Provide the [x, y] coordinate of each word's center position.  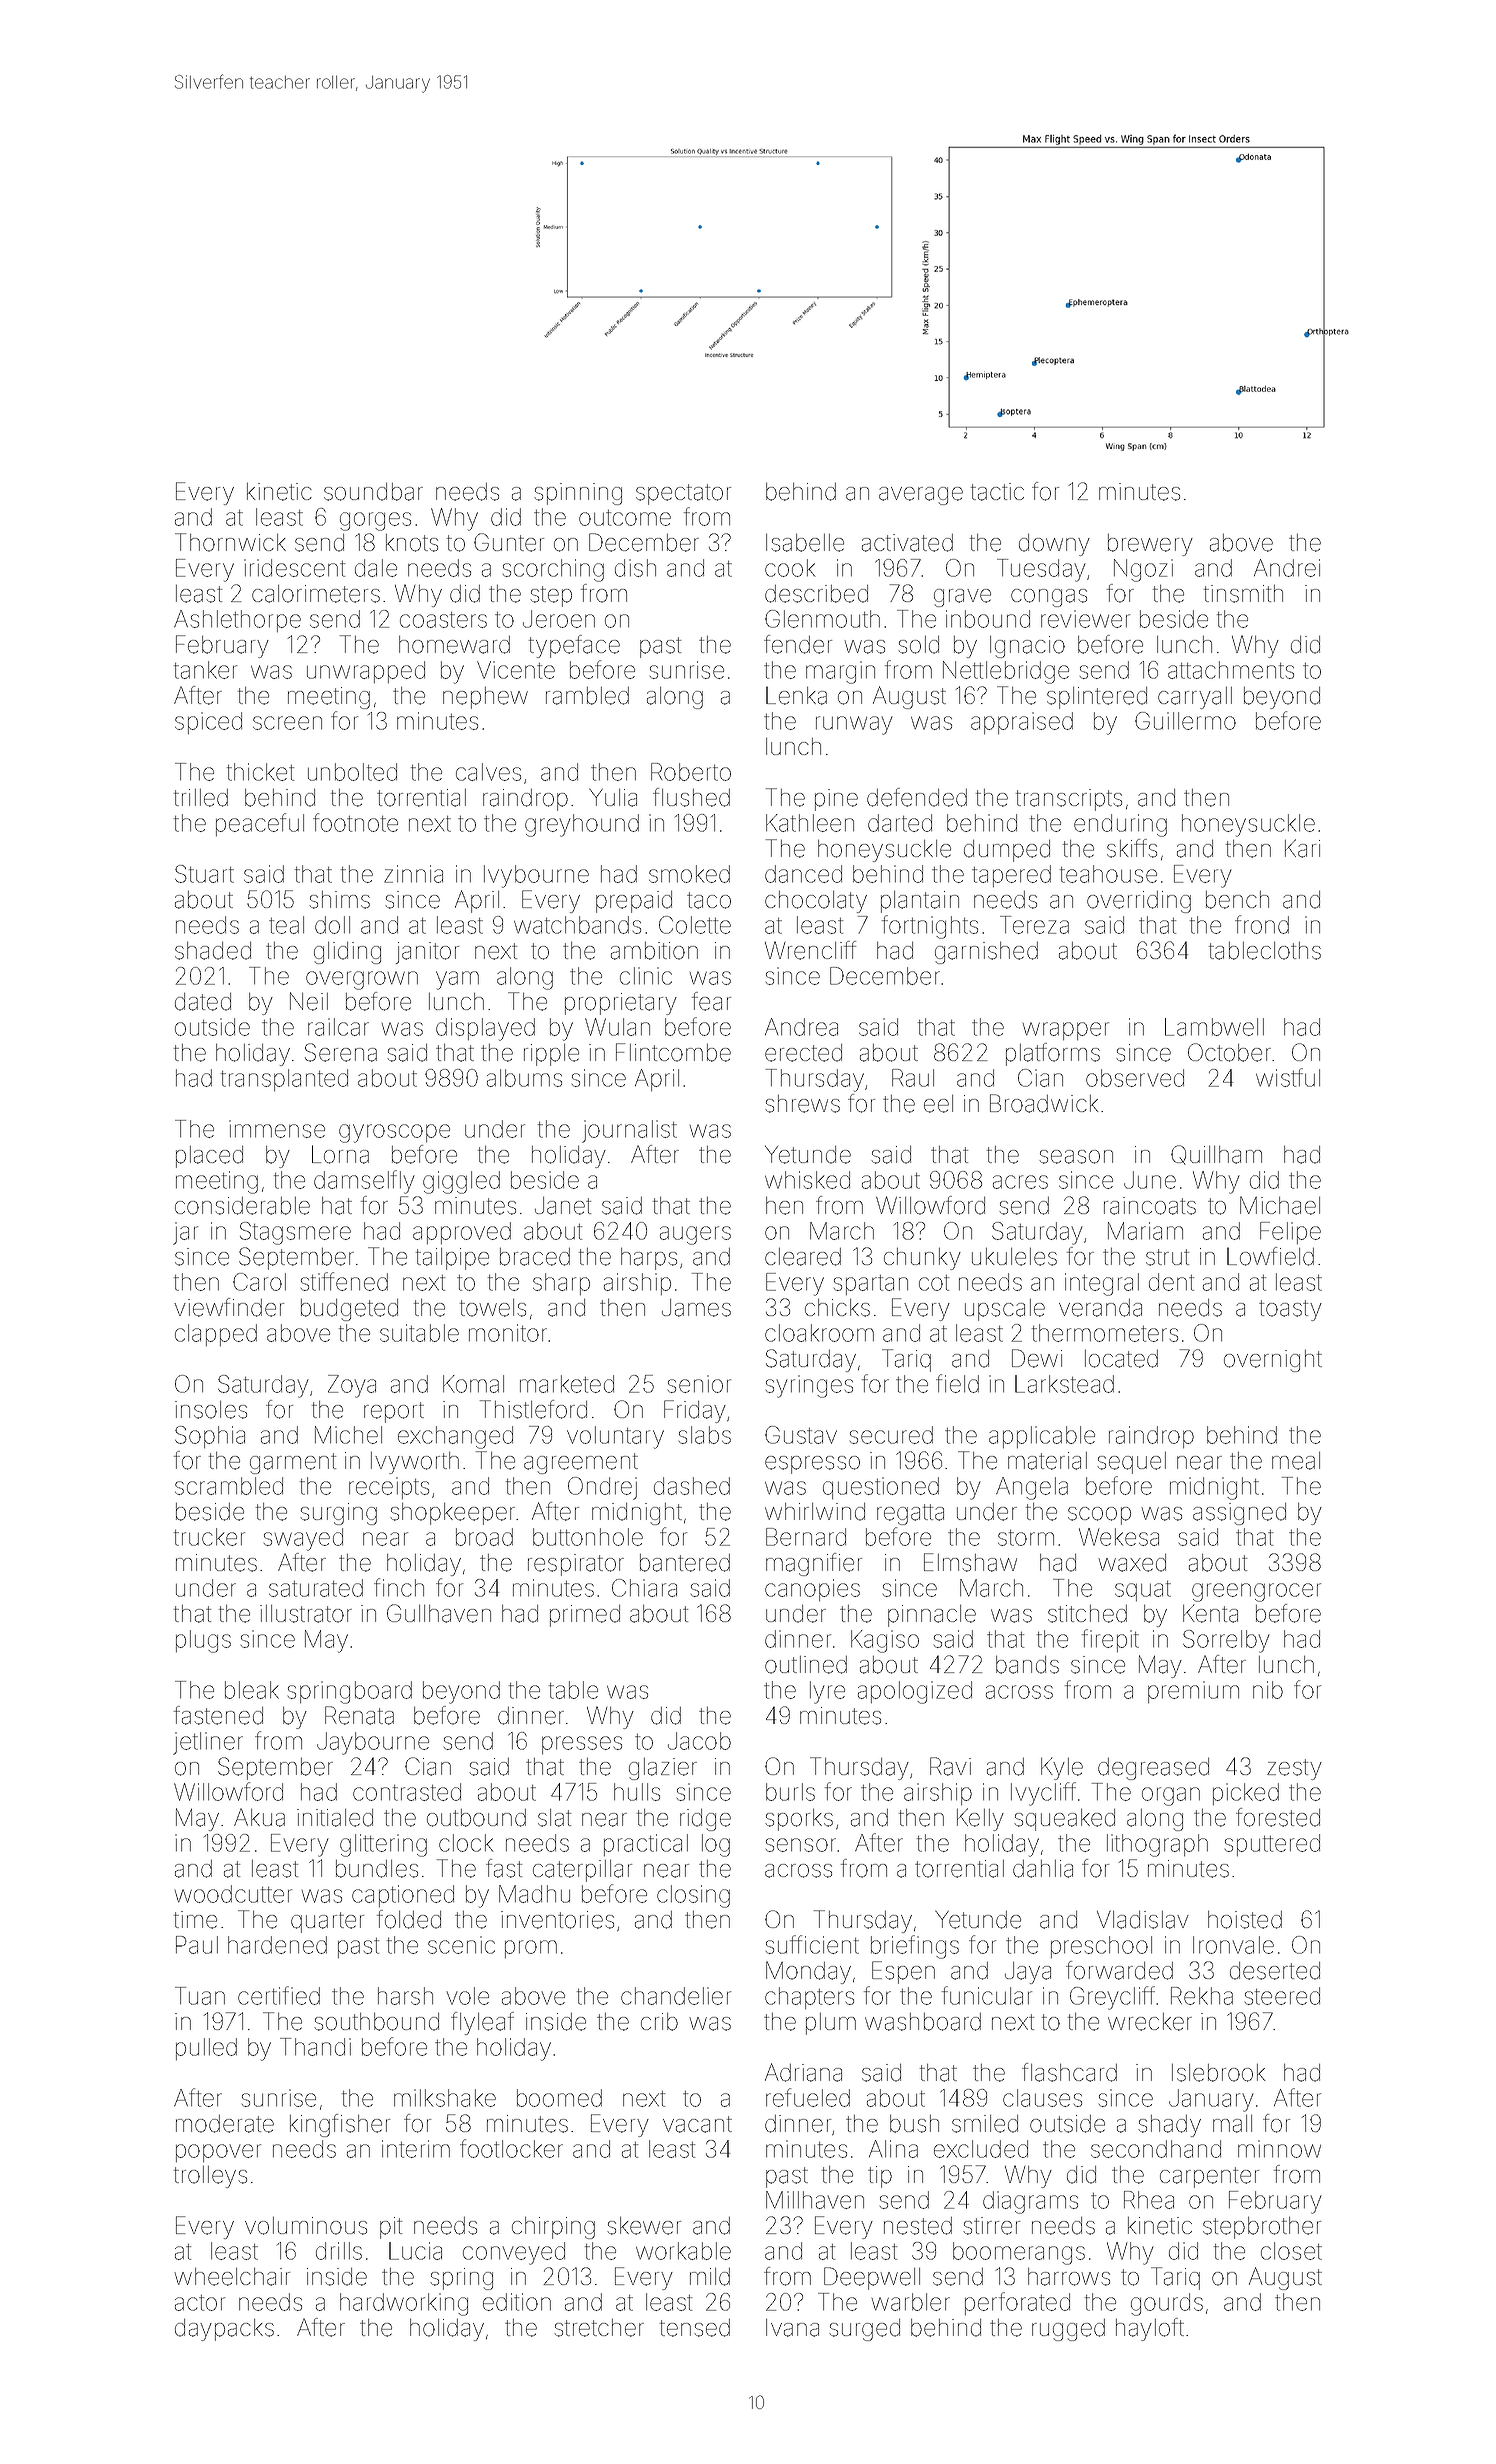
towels [493, 1308]
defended [917, 797]
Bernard [806, 1537]
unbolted [352, 772]
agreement [581, 1463]
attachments [1231, 670]
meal [1296, 1461]
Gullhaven [439, 1613]
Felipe [1290, 1233]
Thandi [315, 2047]
